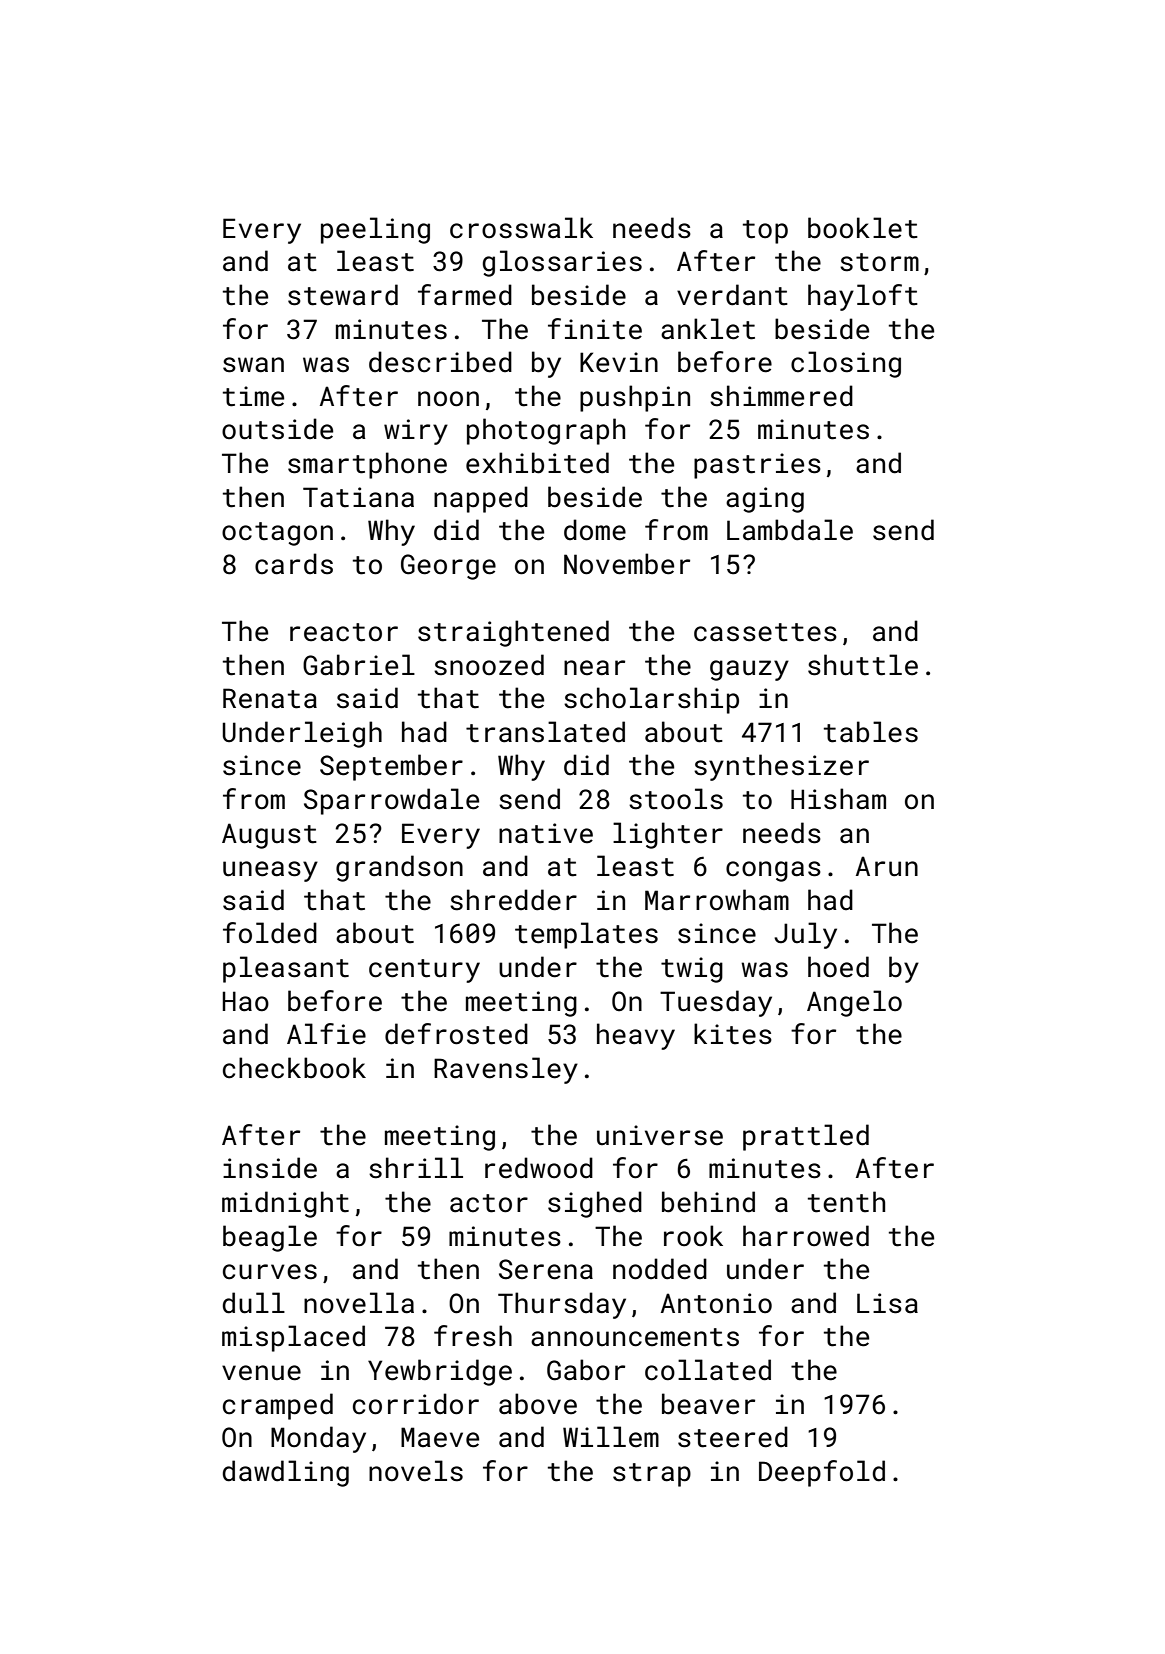  What do you see at coordinates (546, 833) in the screenshot?
I see `native` at bounding box center [546, 833].
